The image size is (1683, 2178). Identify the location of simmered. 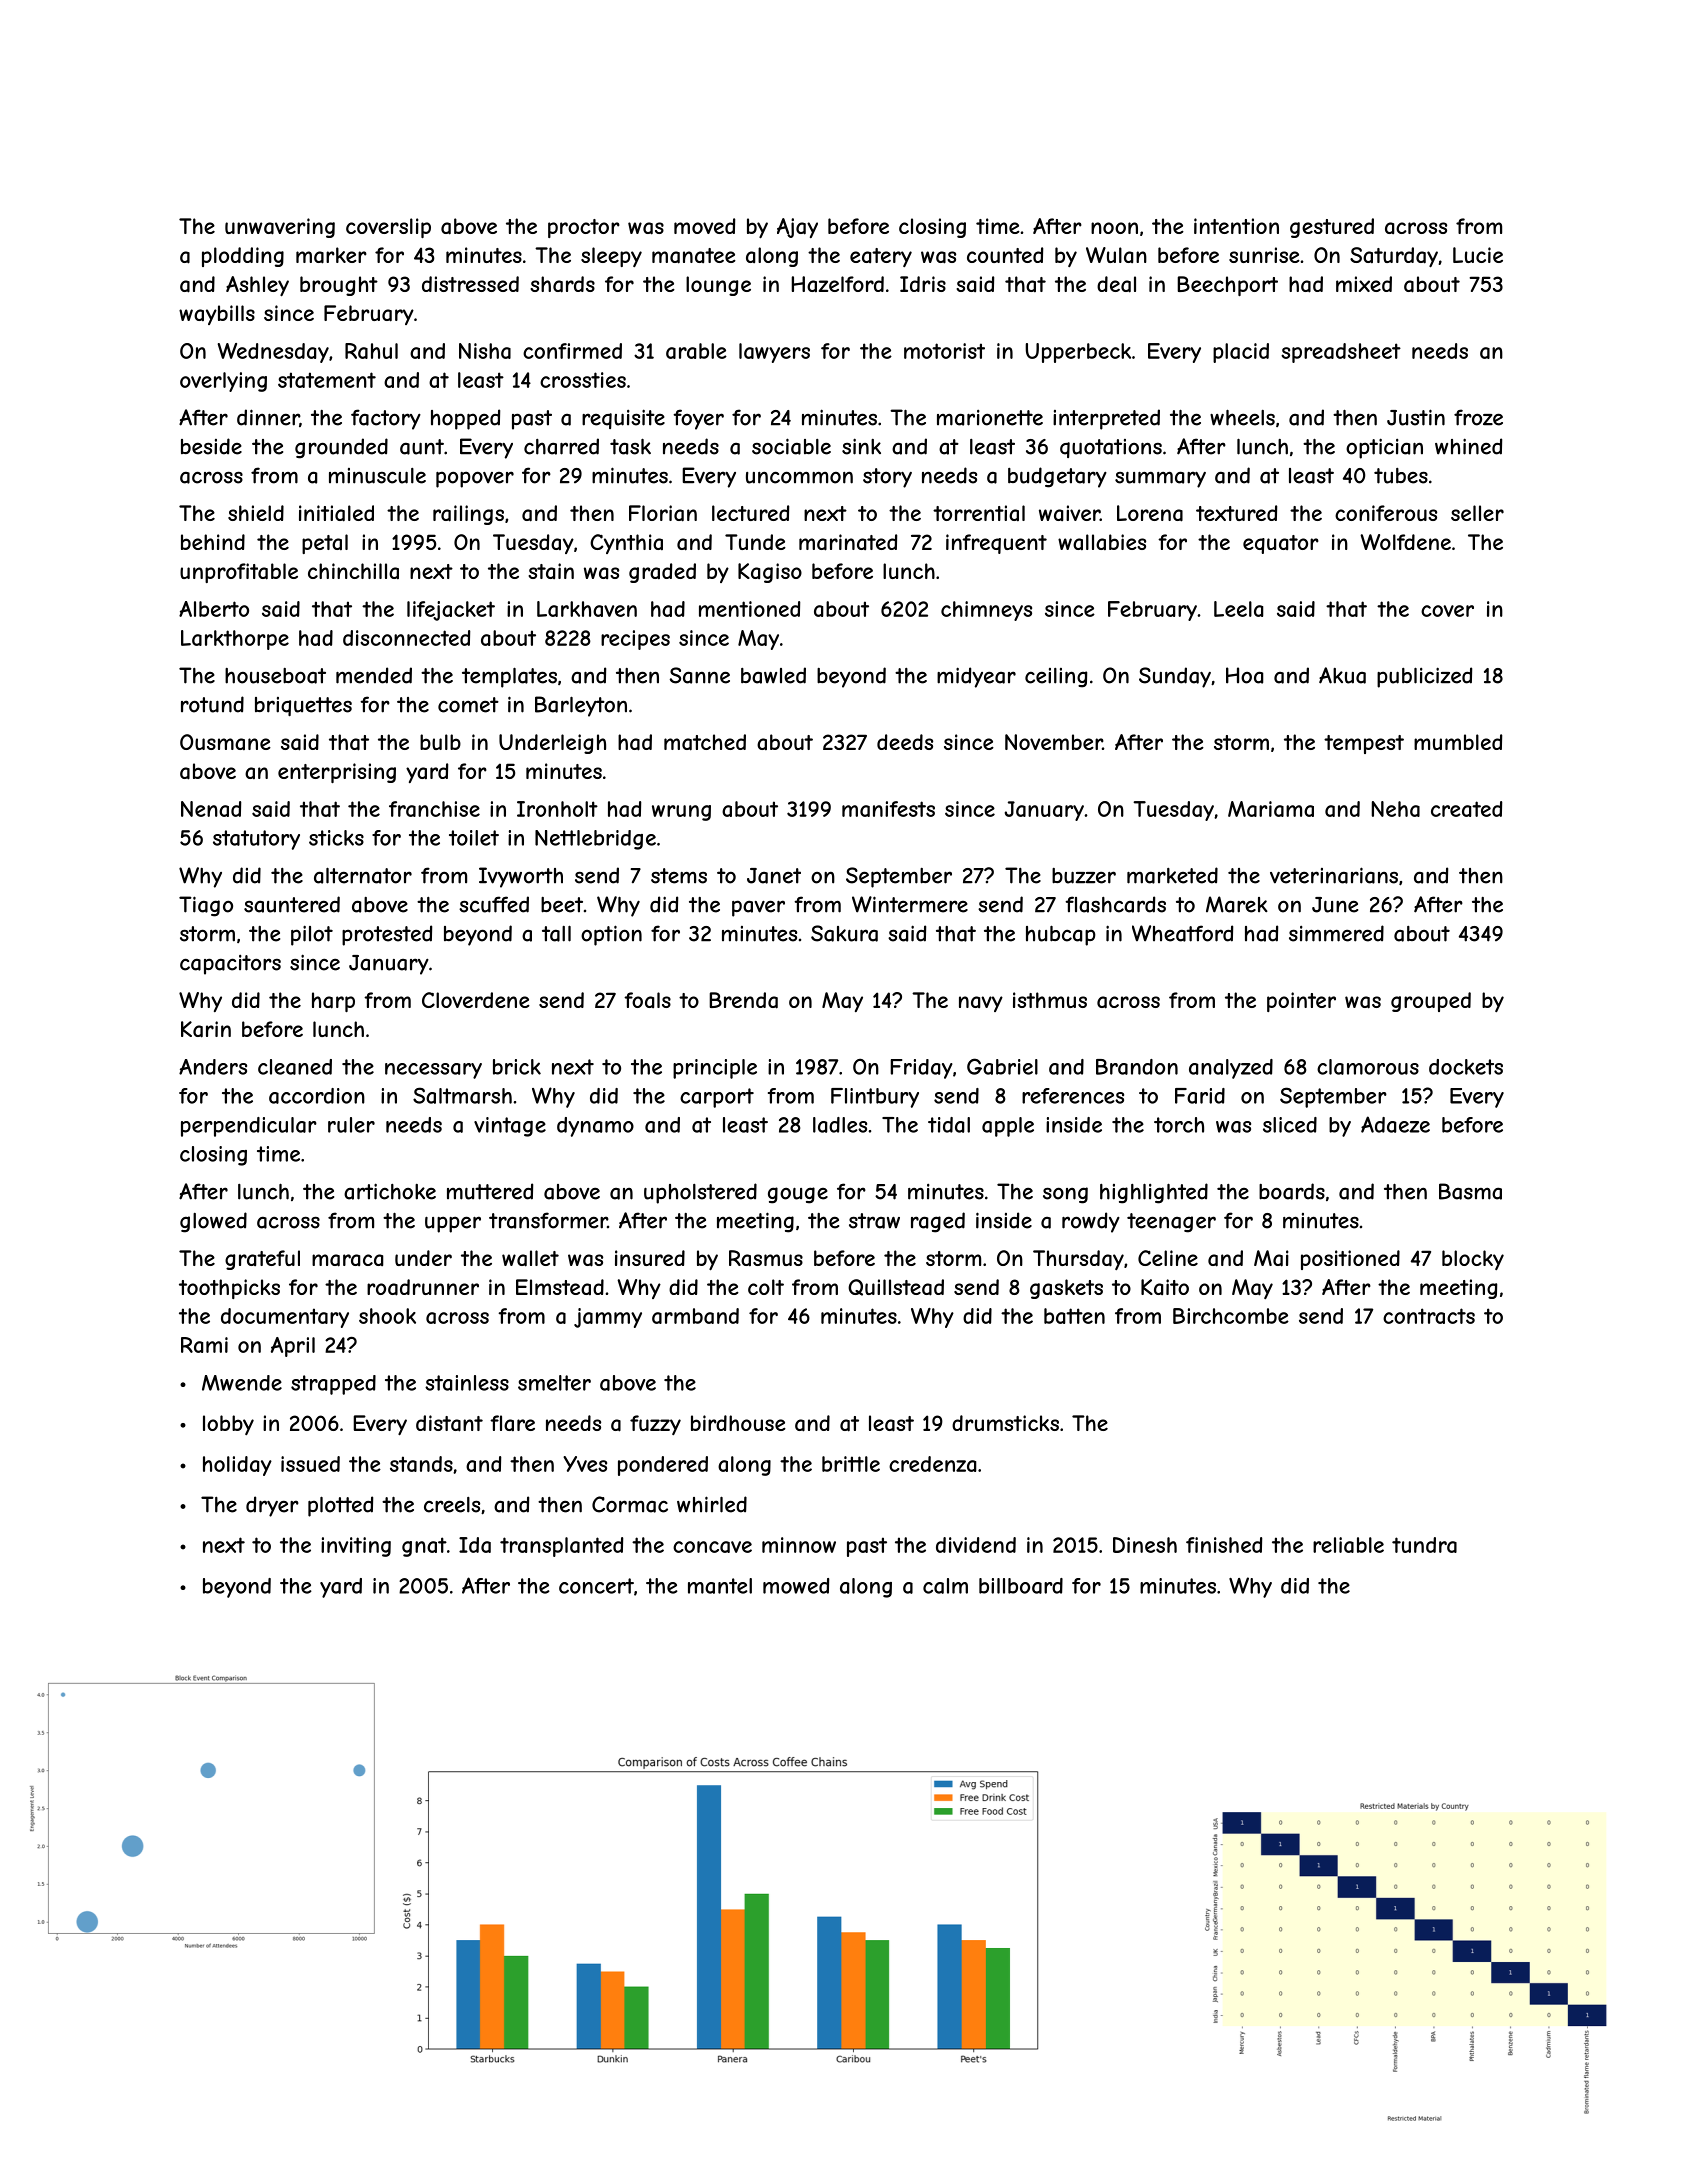
(1336, 933).
